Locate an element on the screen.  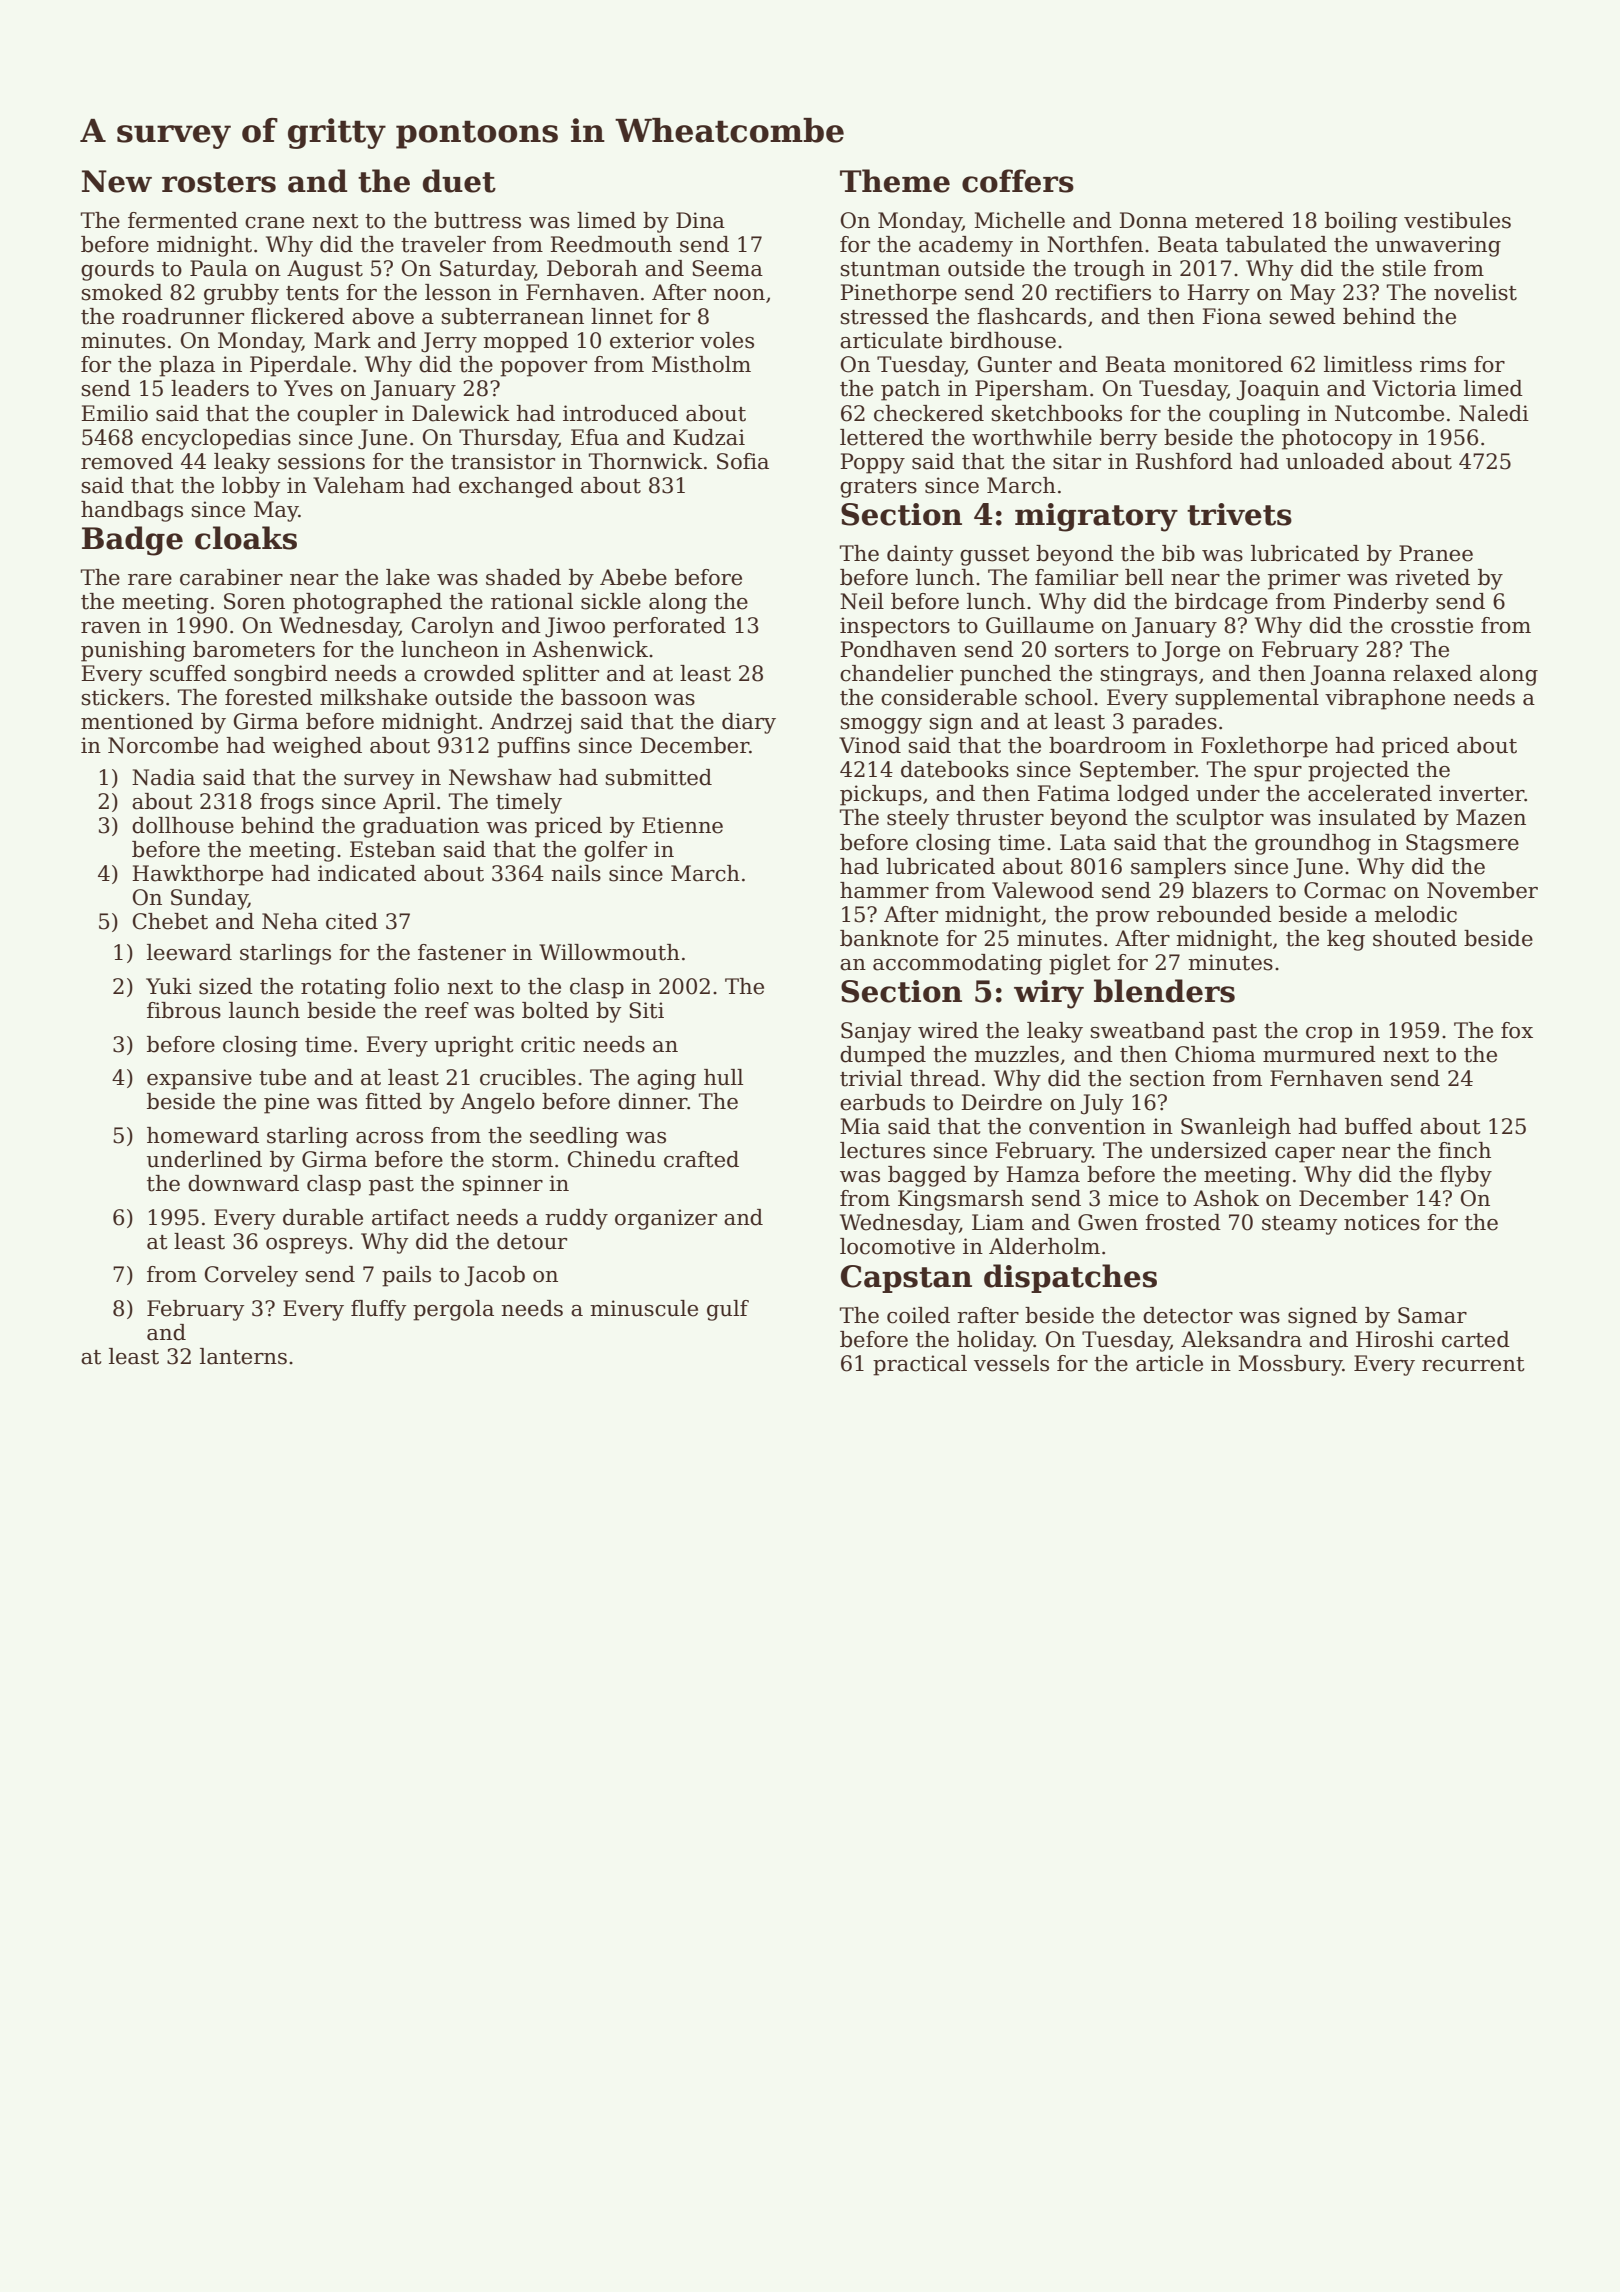
fastener is located at coordinates (462, 952).
